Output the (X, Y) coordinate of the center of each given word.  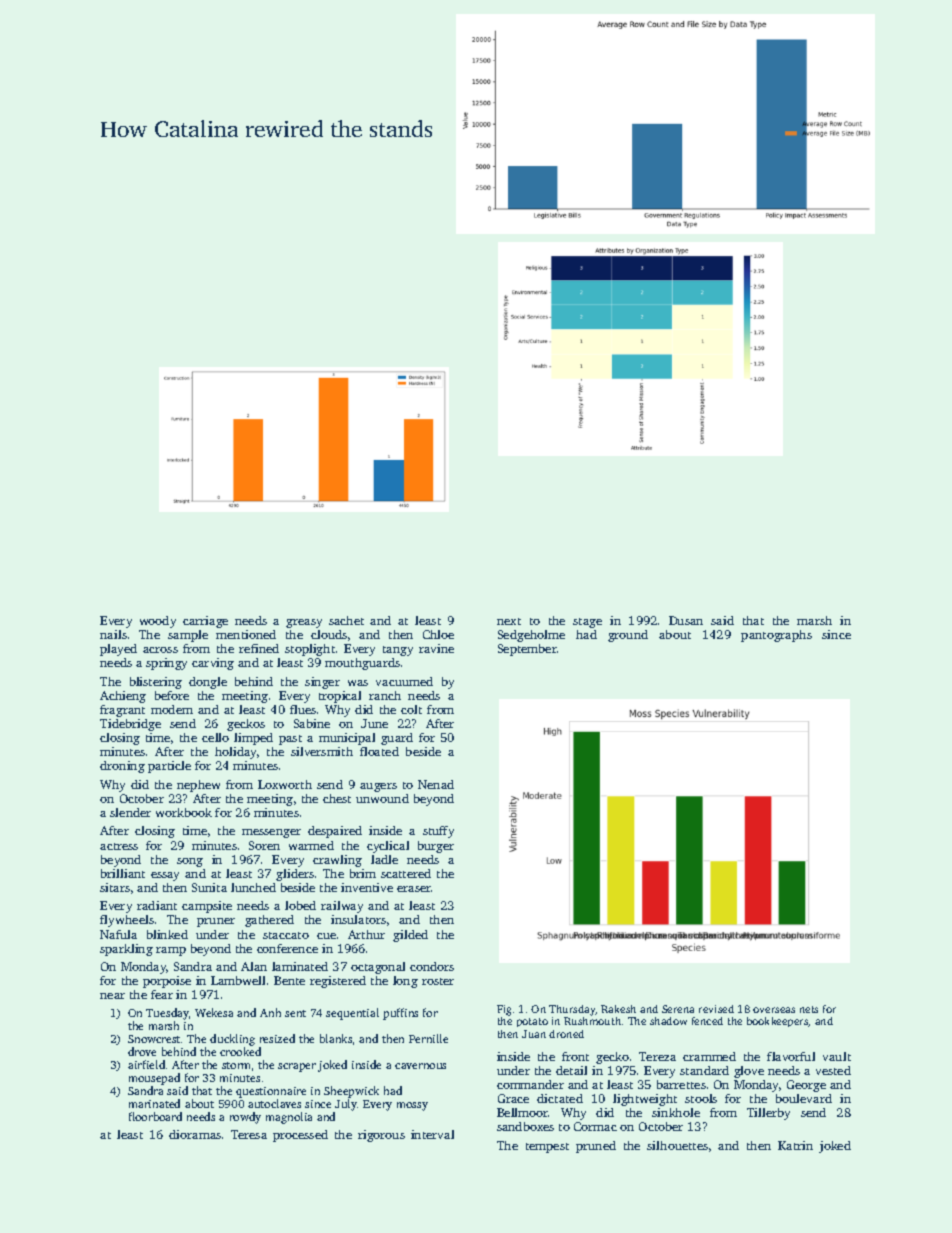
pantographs (776, 636)
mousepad (154, 1079)
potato (532, 1022)
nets (809, 1009)
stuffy (438, 832)
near (112, 996)
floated (379, 751)
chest (337, 798)
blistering (156, 683)
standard (704, 1070)
